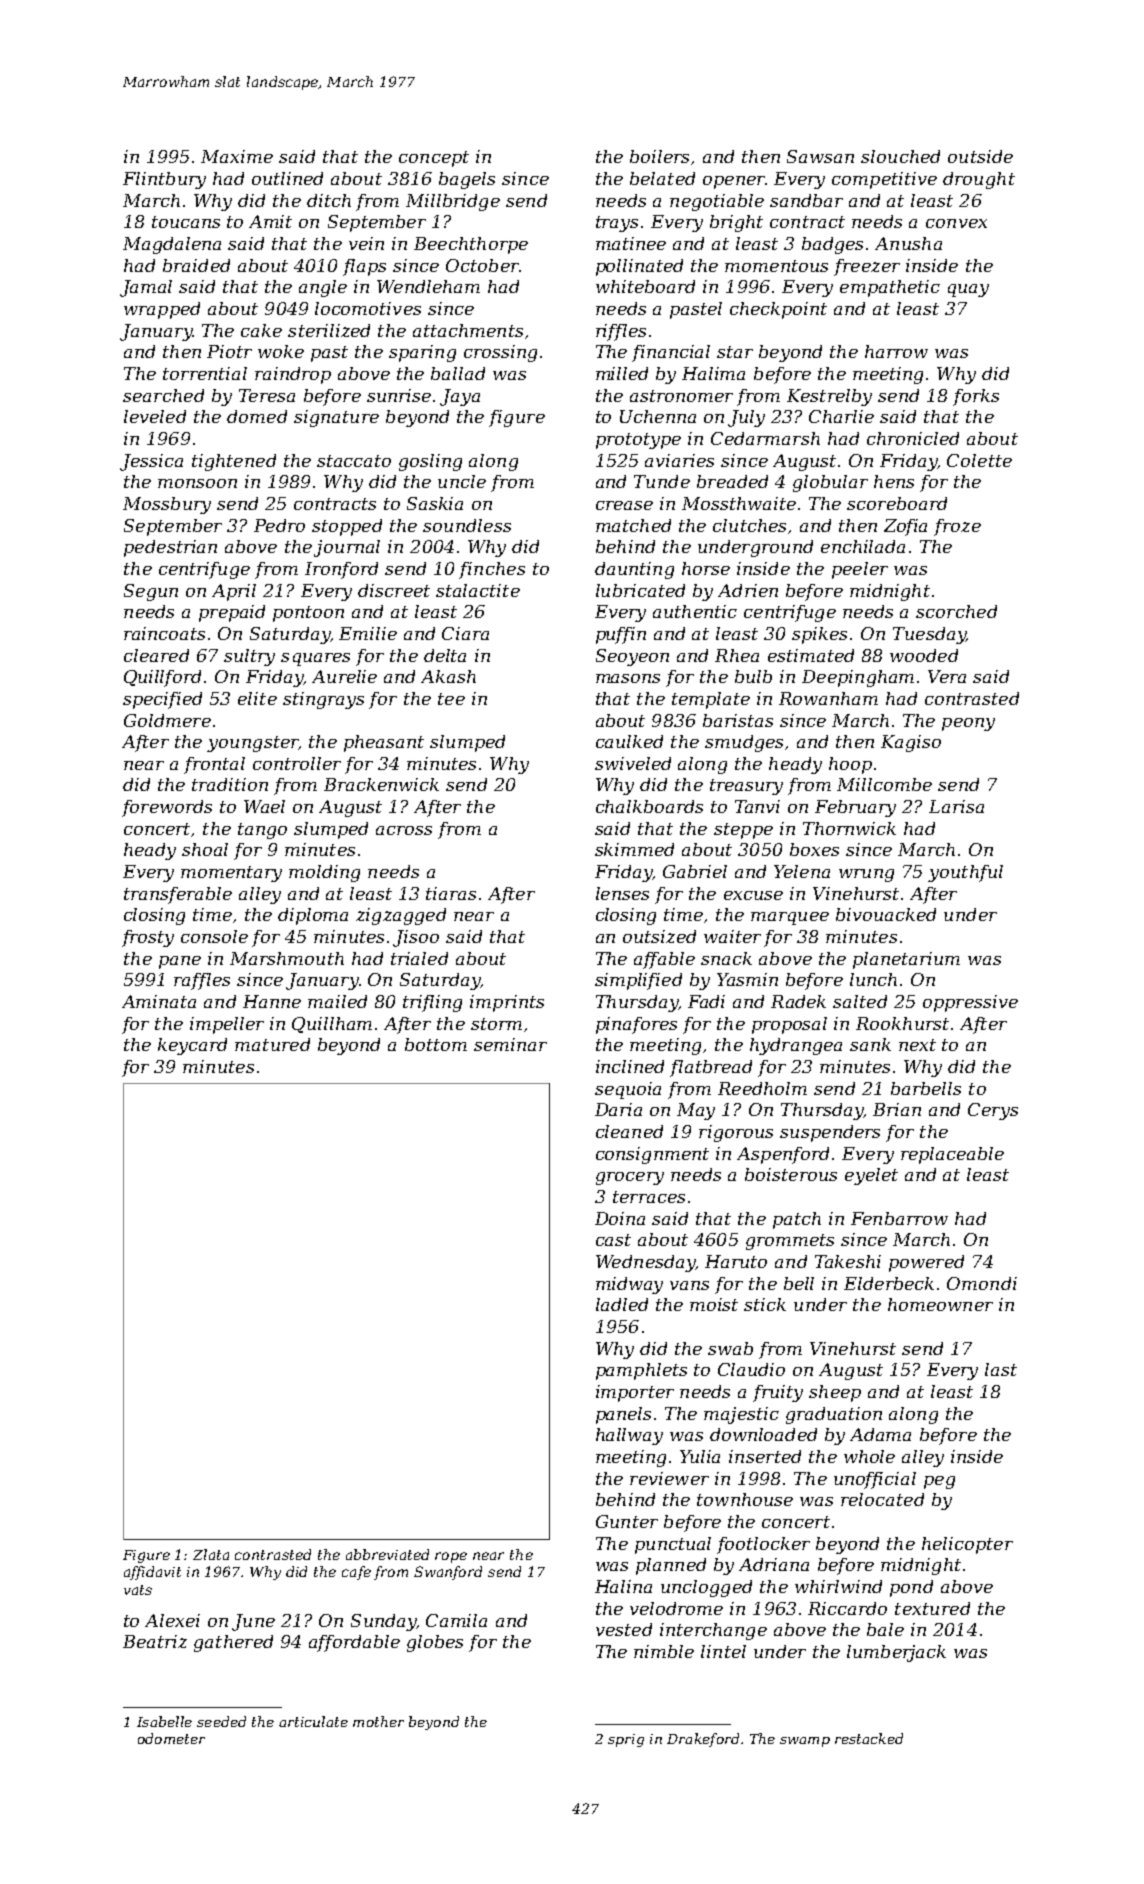  I want to click on harrow, so click(896, 351).
